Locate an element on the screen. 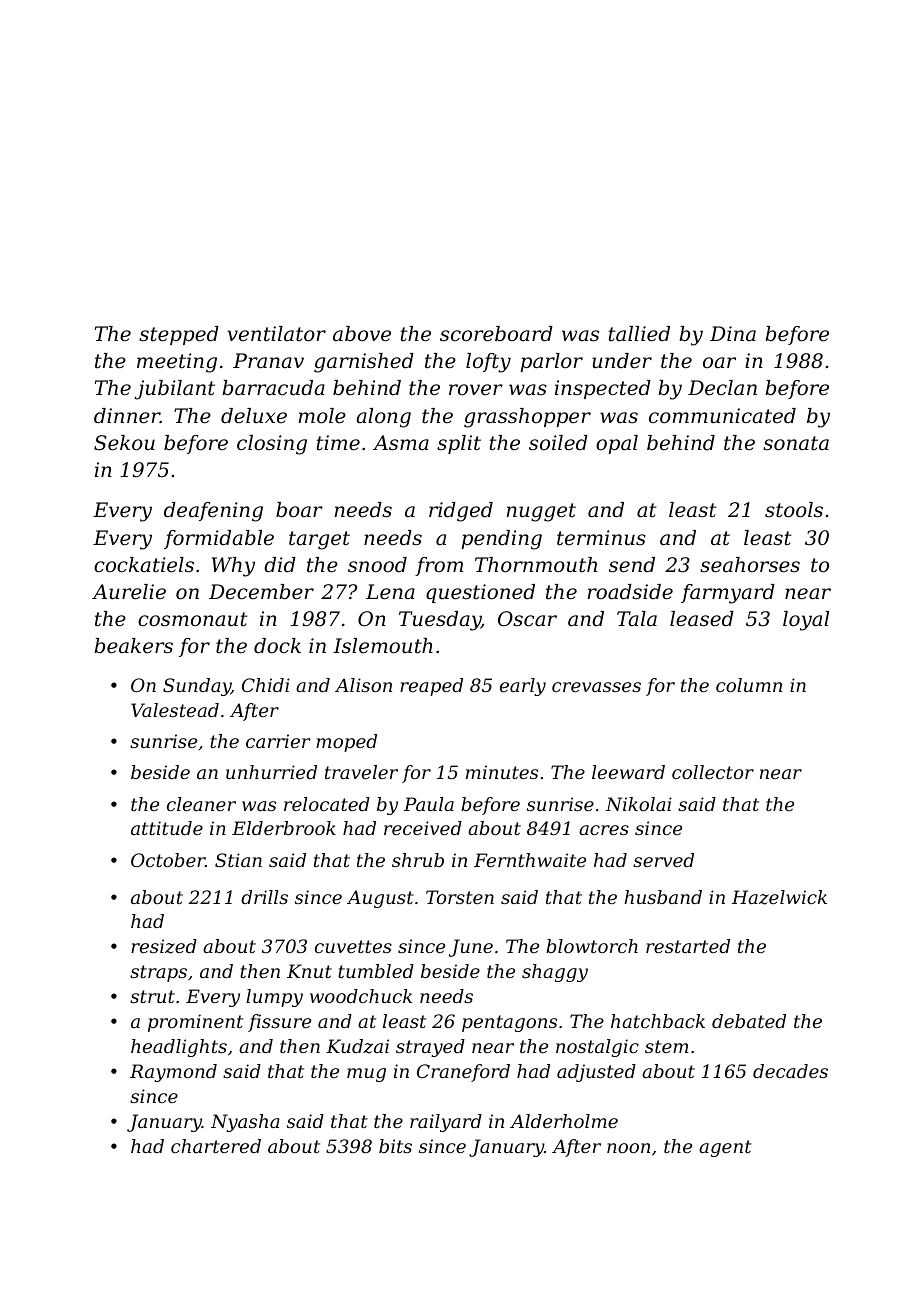  August is located at coordinates (380, 899).
